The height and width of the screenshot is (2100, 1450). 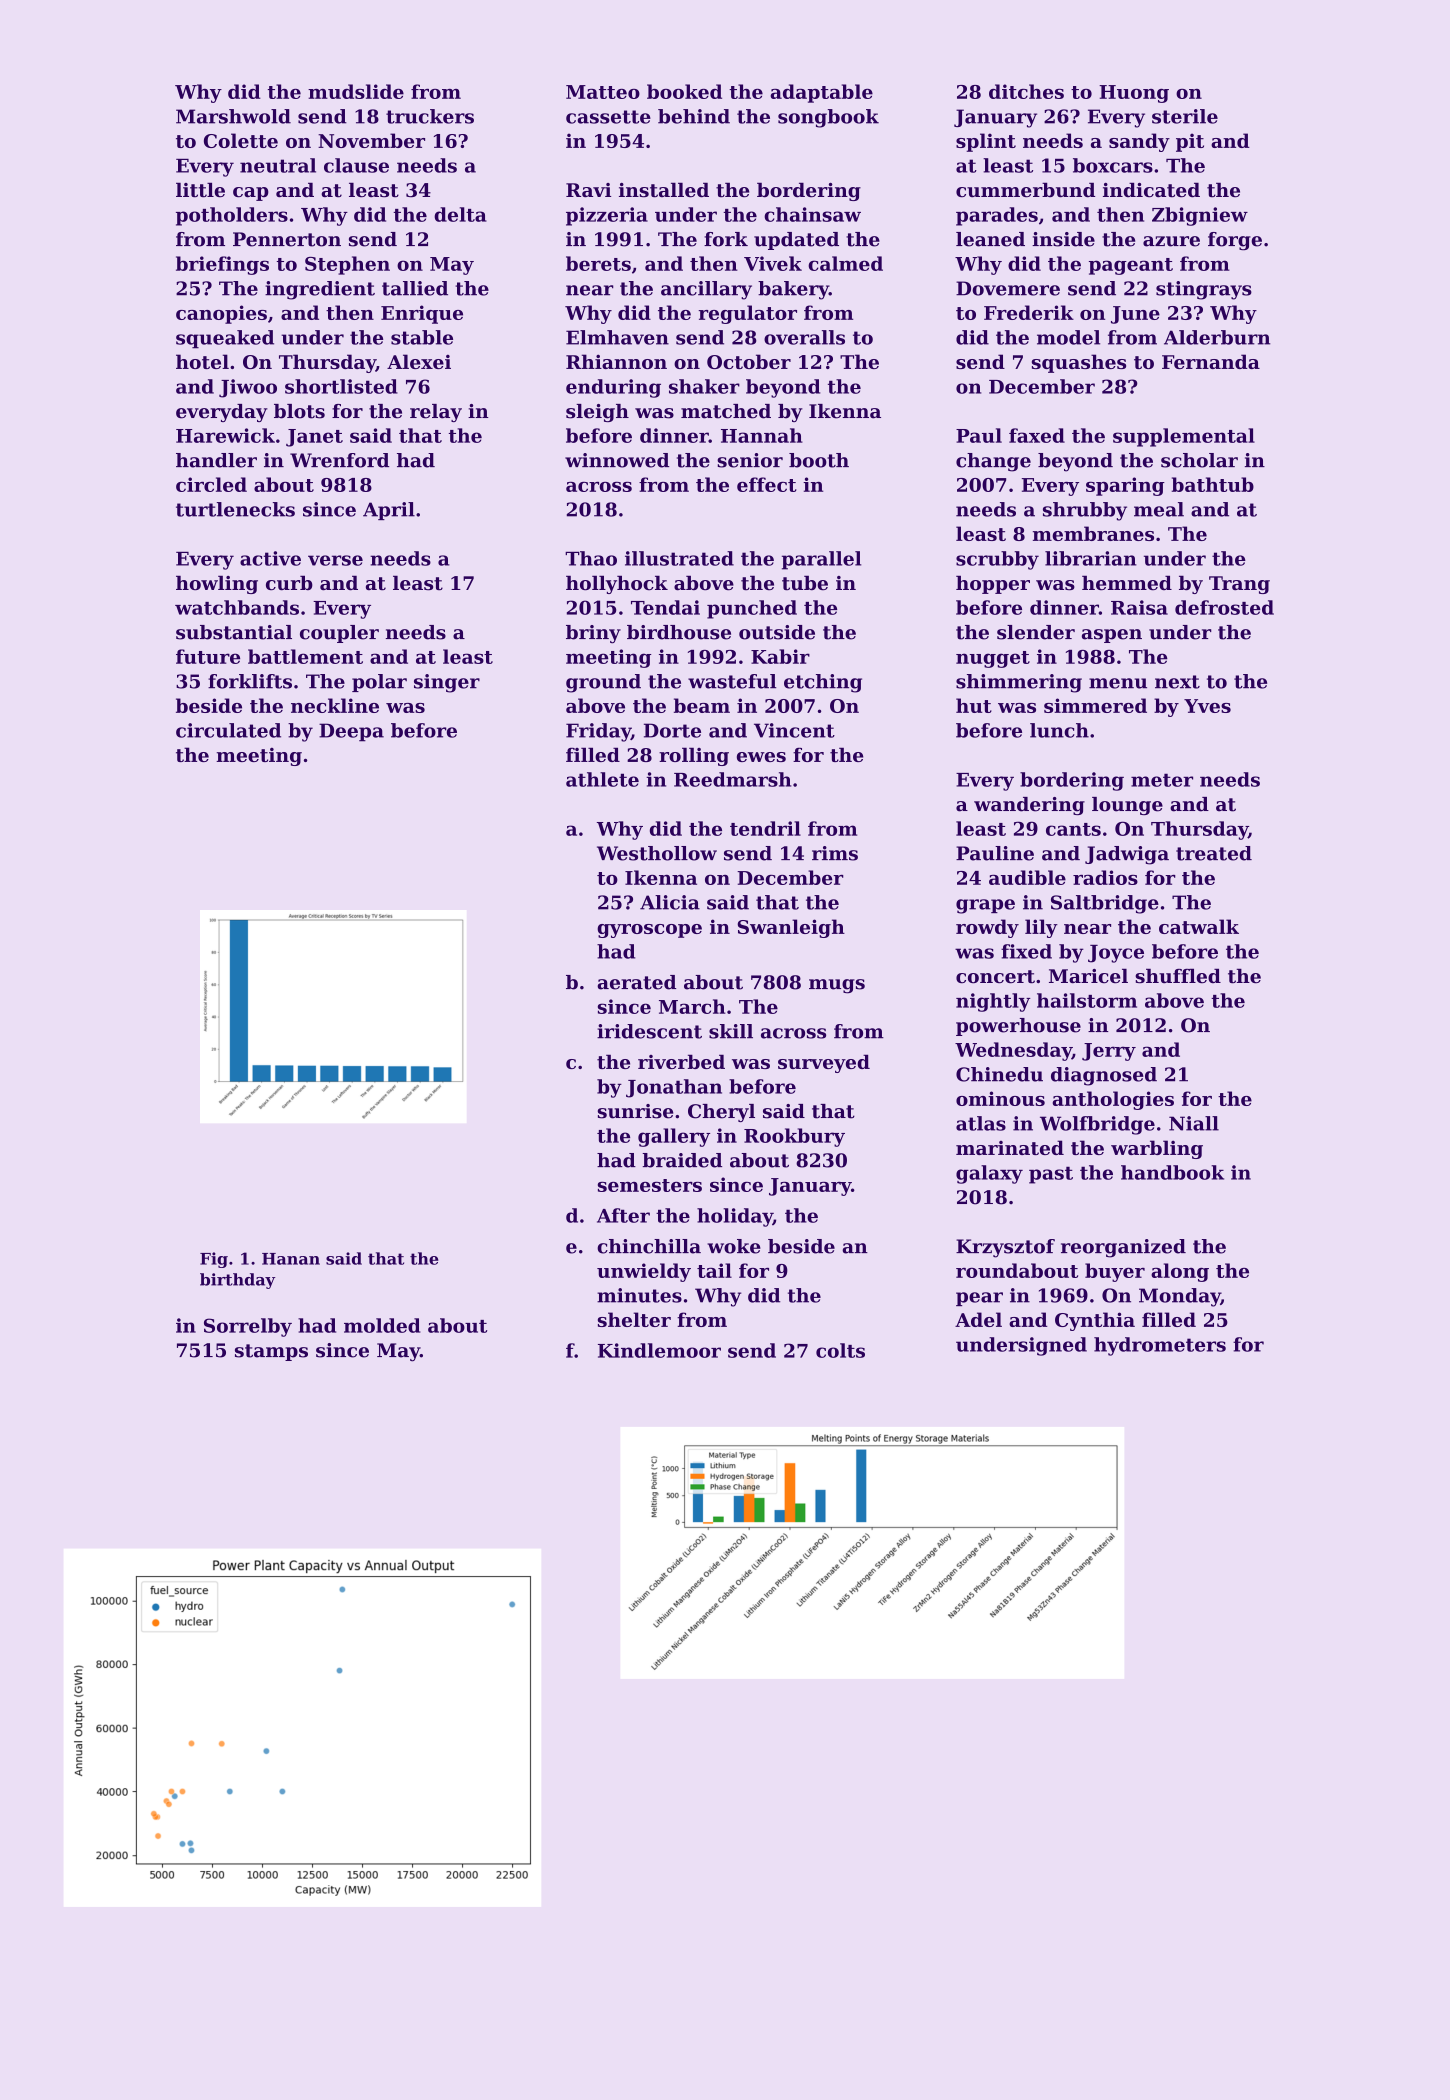 What do you see at coordinates (602, 779) in the screenshot?
I see `athlete` at bounding box center [602, 779].
